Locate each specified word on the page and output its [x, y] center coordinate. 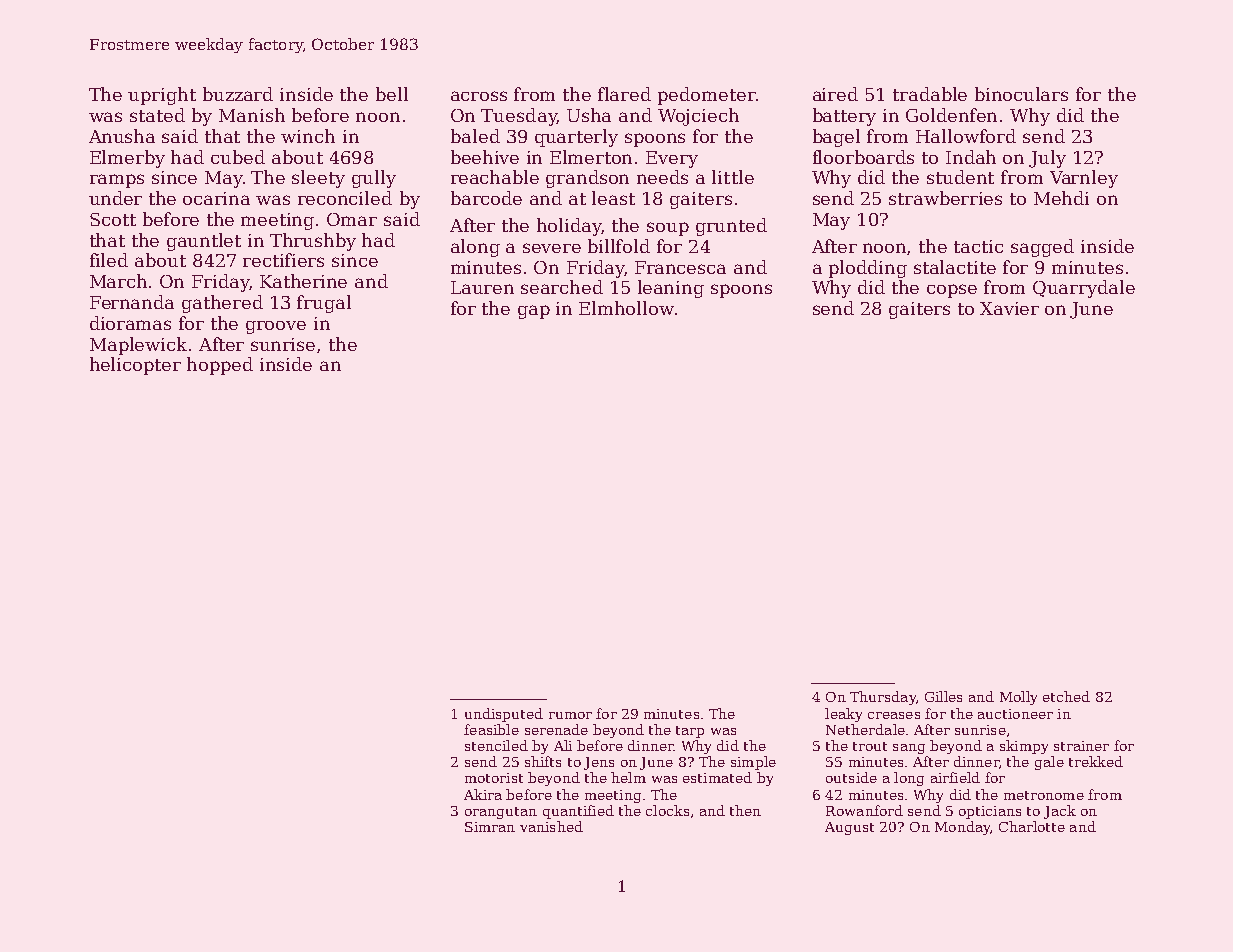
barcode [486, 198]
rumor [570, 715]
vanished [551, 826]
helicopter [135, 366]
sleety [318, 179]
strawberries [945, 198]
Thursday [883, 698]
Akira [483, 794]
